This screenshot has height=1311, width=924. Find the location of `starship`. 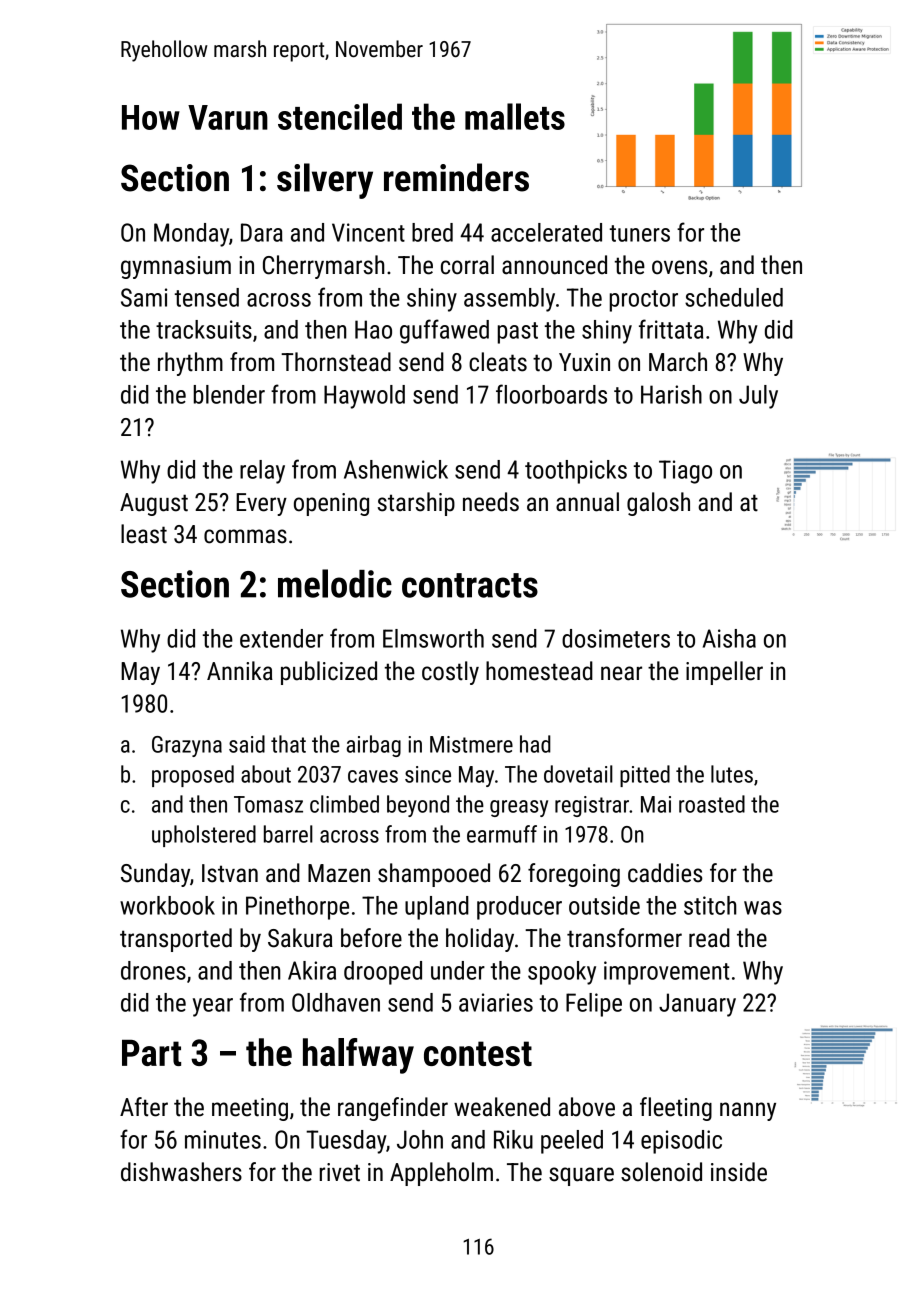

starship is located at coordinates (416, 504).
